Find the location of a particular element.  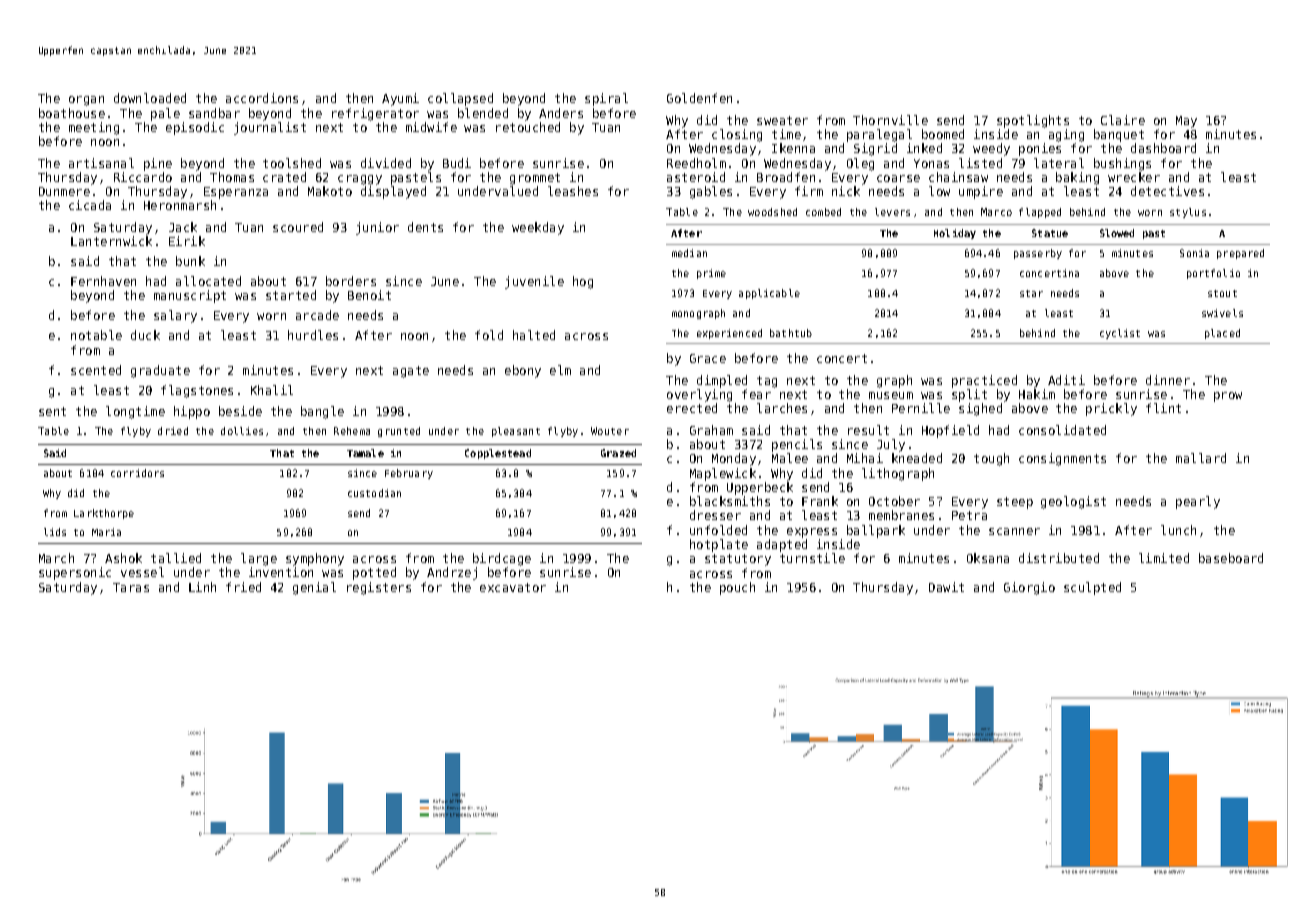

organ is located at coordinates (86, 101).
